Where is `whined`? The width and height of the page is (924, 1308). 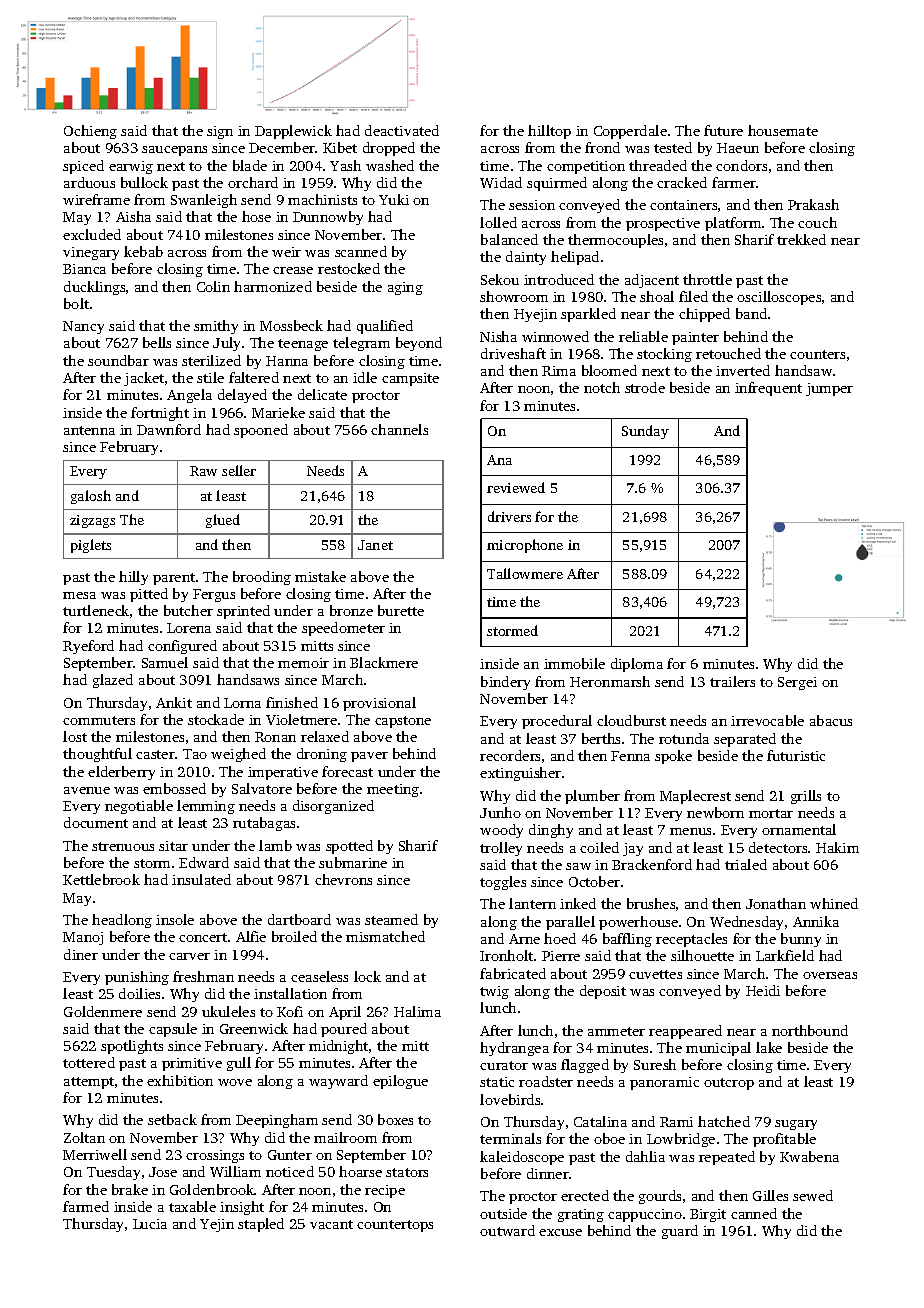
whined is located at coordinates (834, 903).
